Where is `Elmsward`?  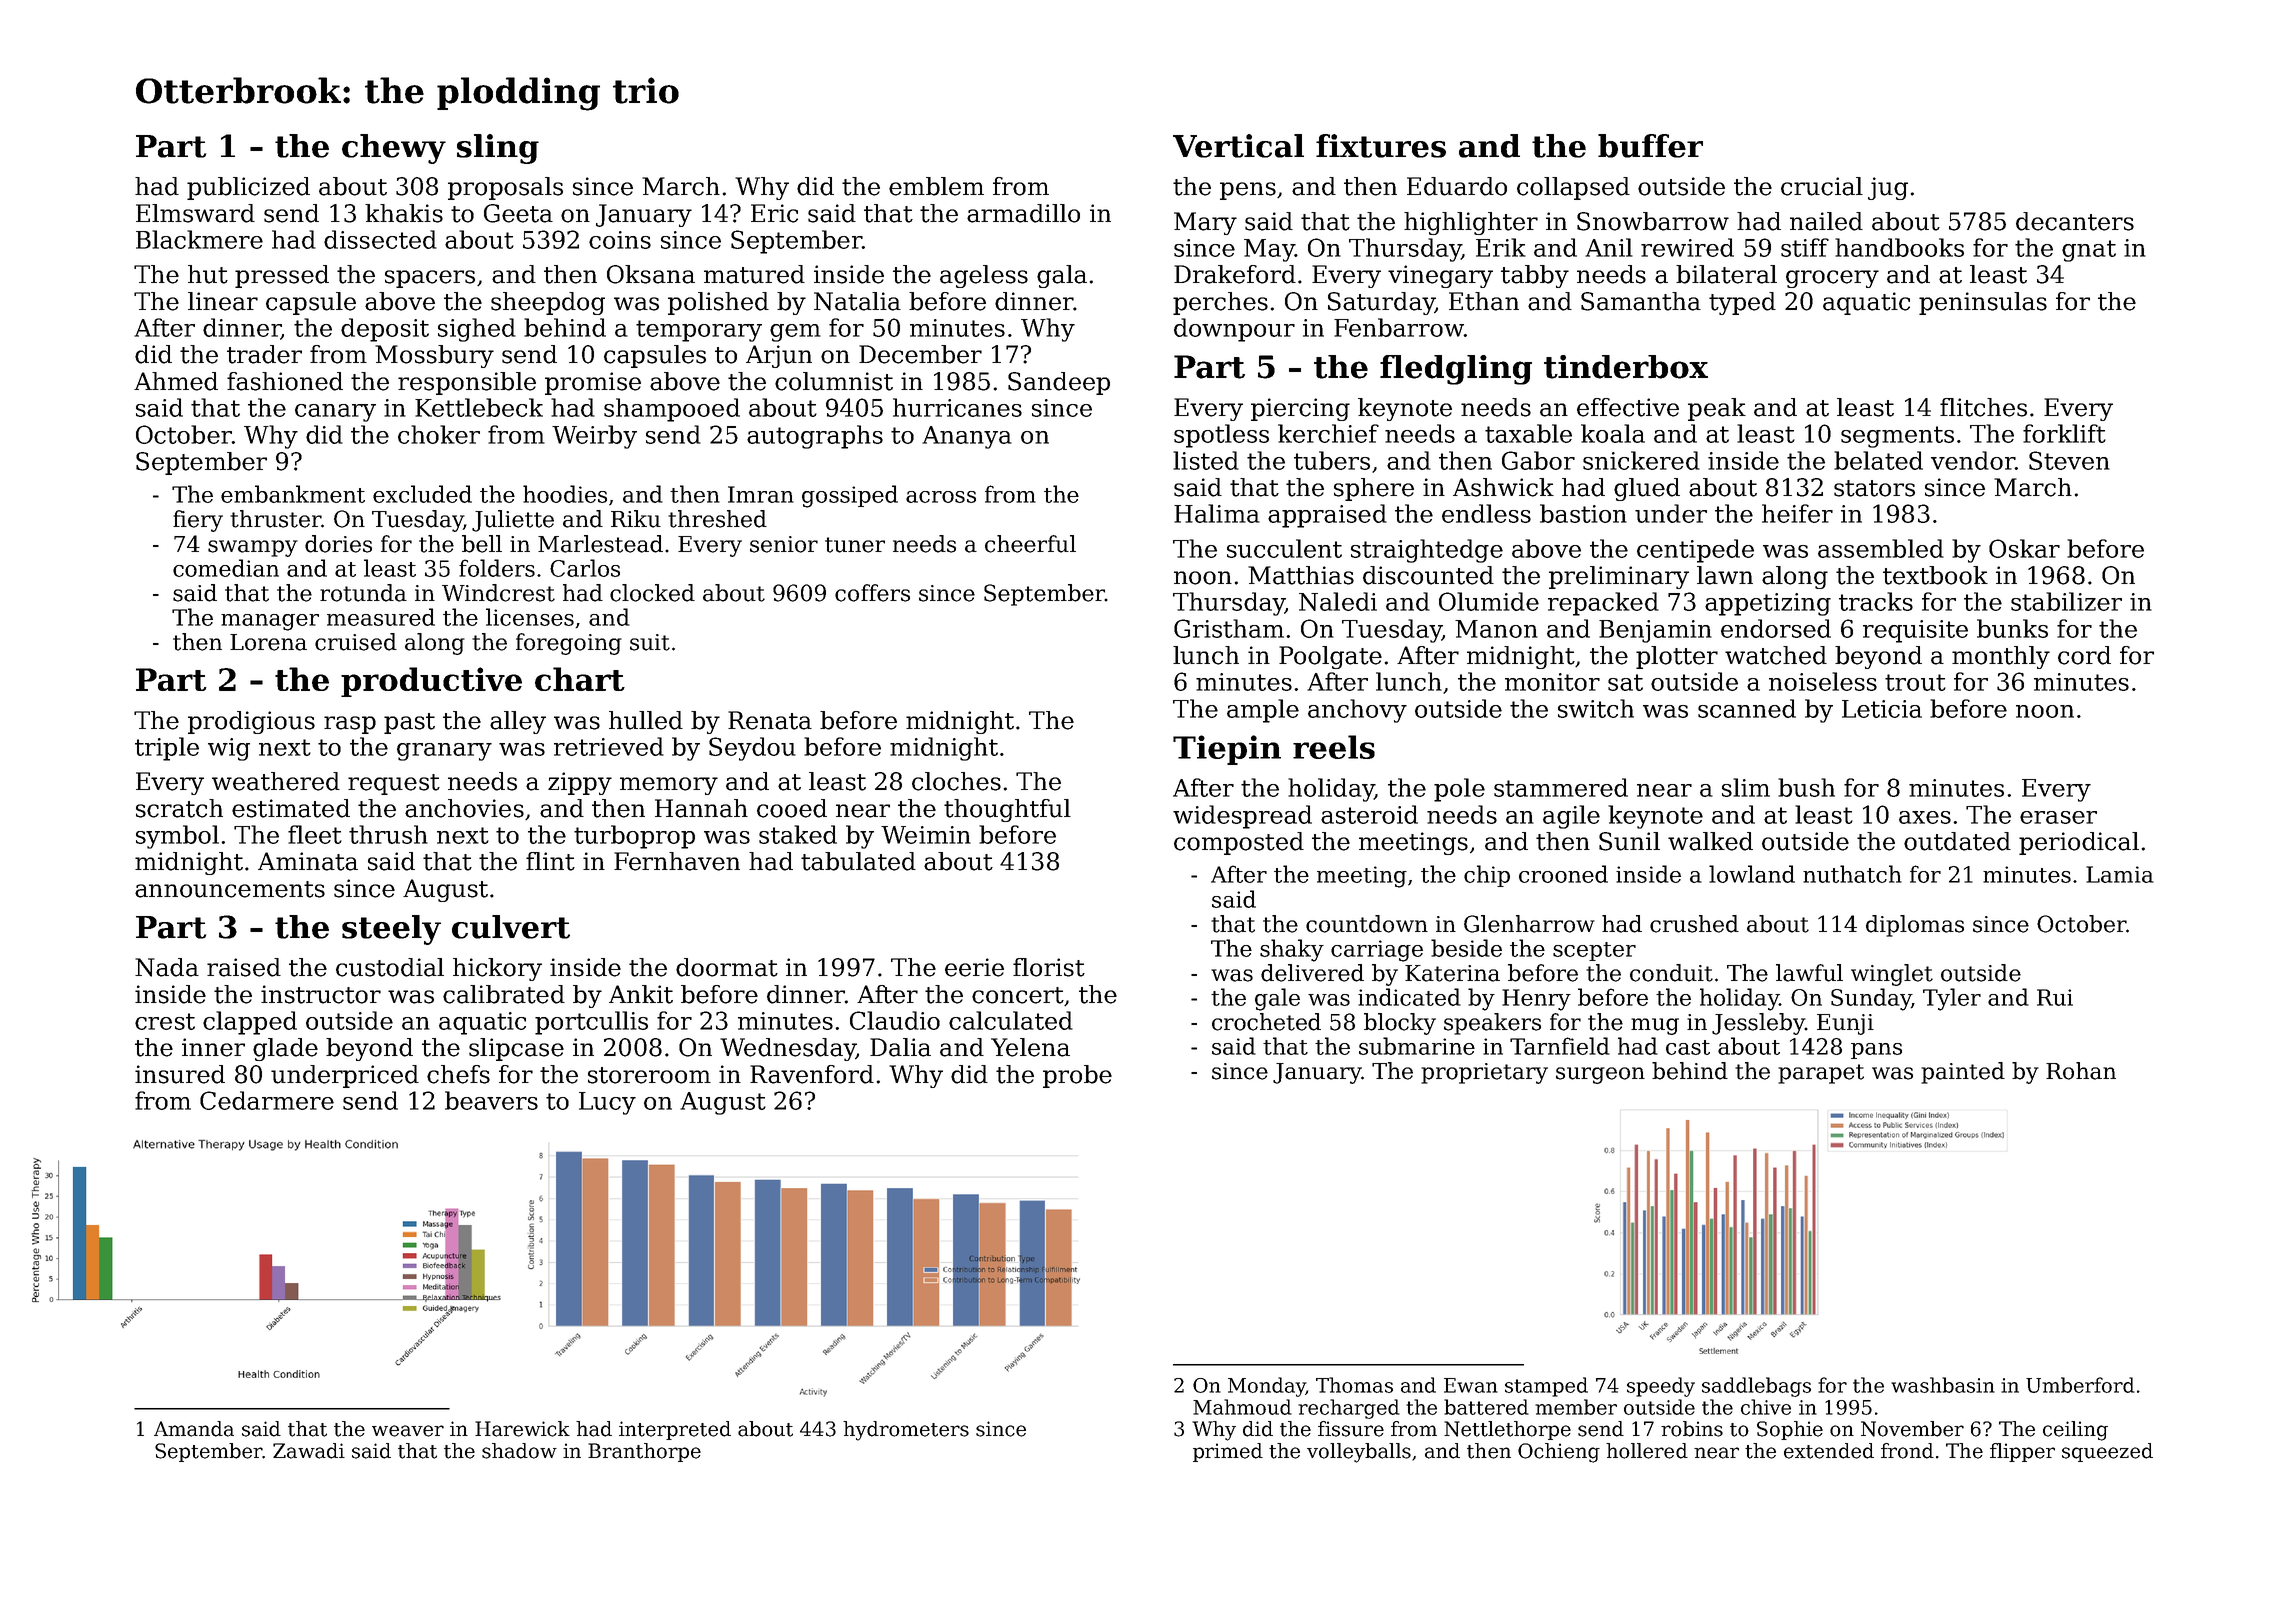 Elmsward is located at coordinates (195, 213).
